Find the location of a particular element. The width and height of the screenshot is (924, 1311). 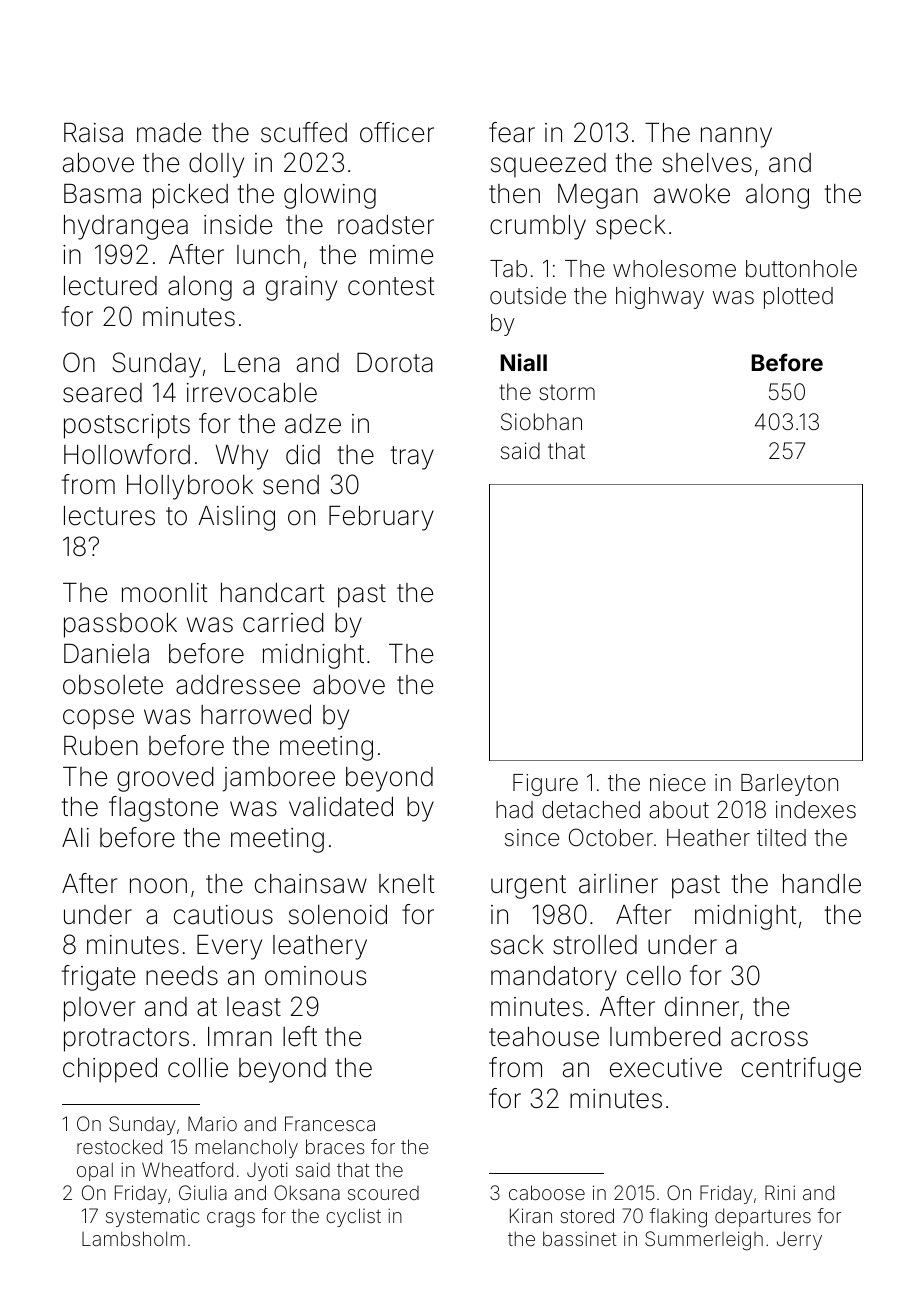

buttonhole is located at coordinates (801, 269).
